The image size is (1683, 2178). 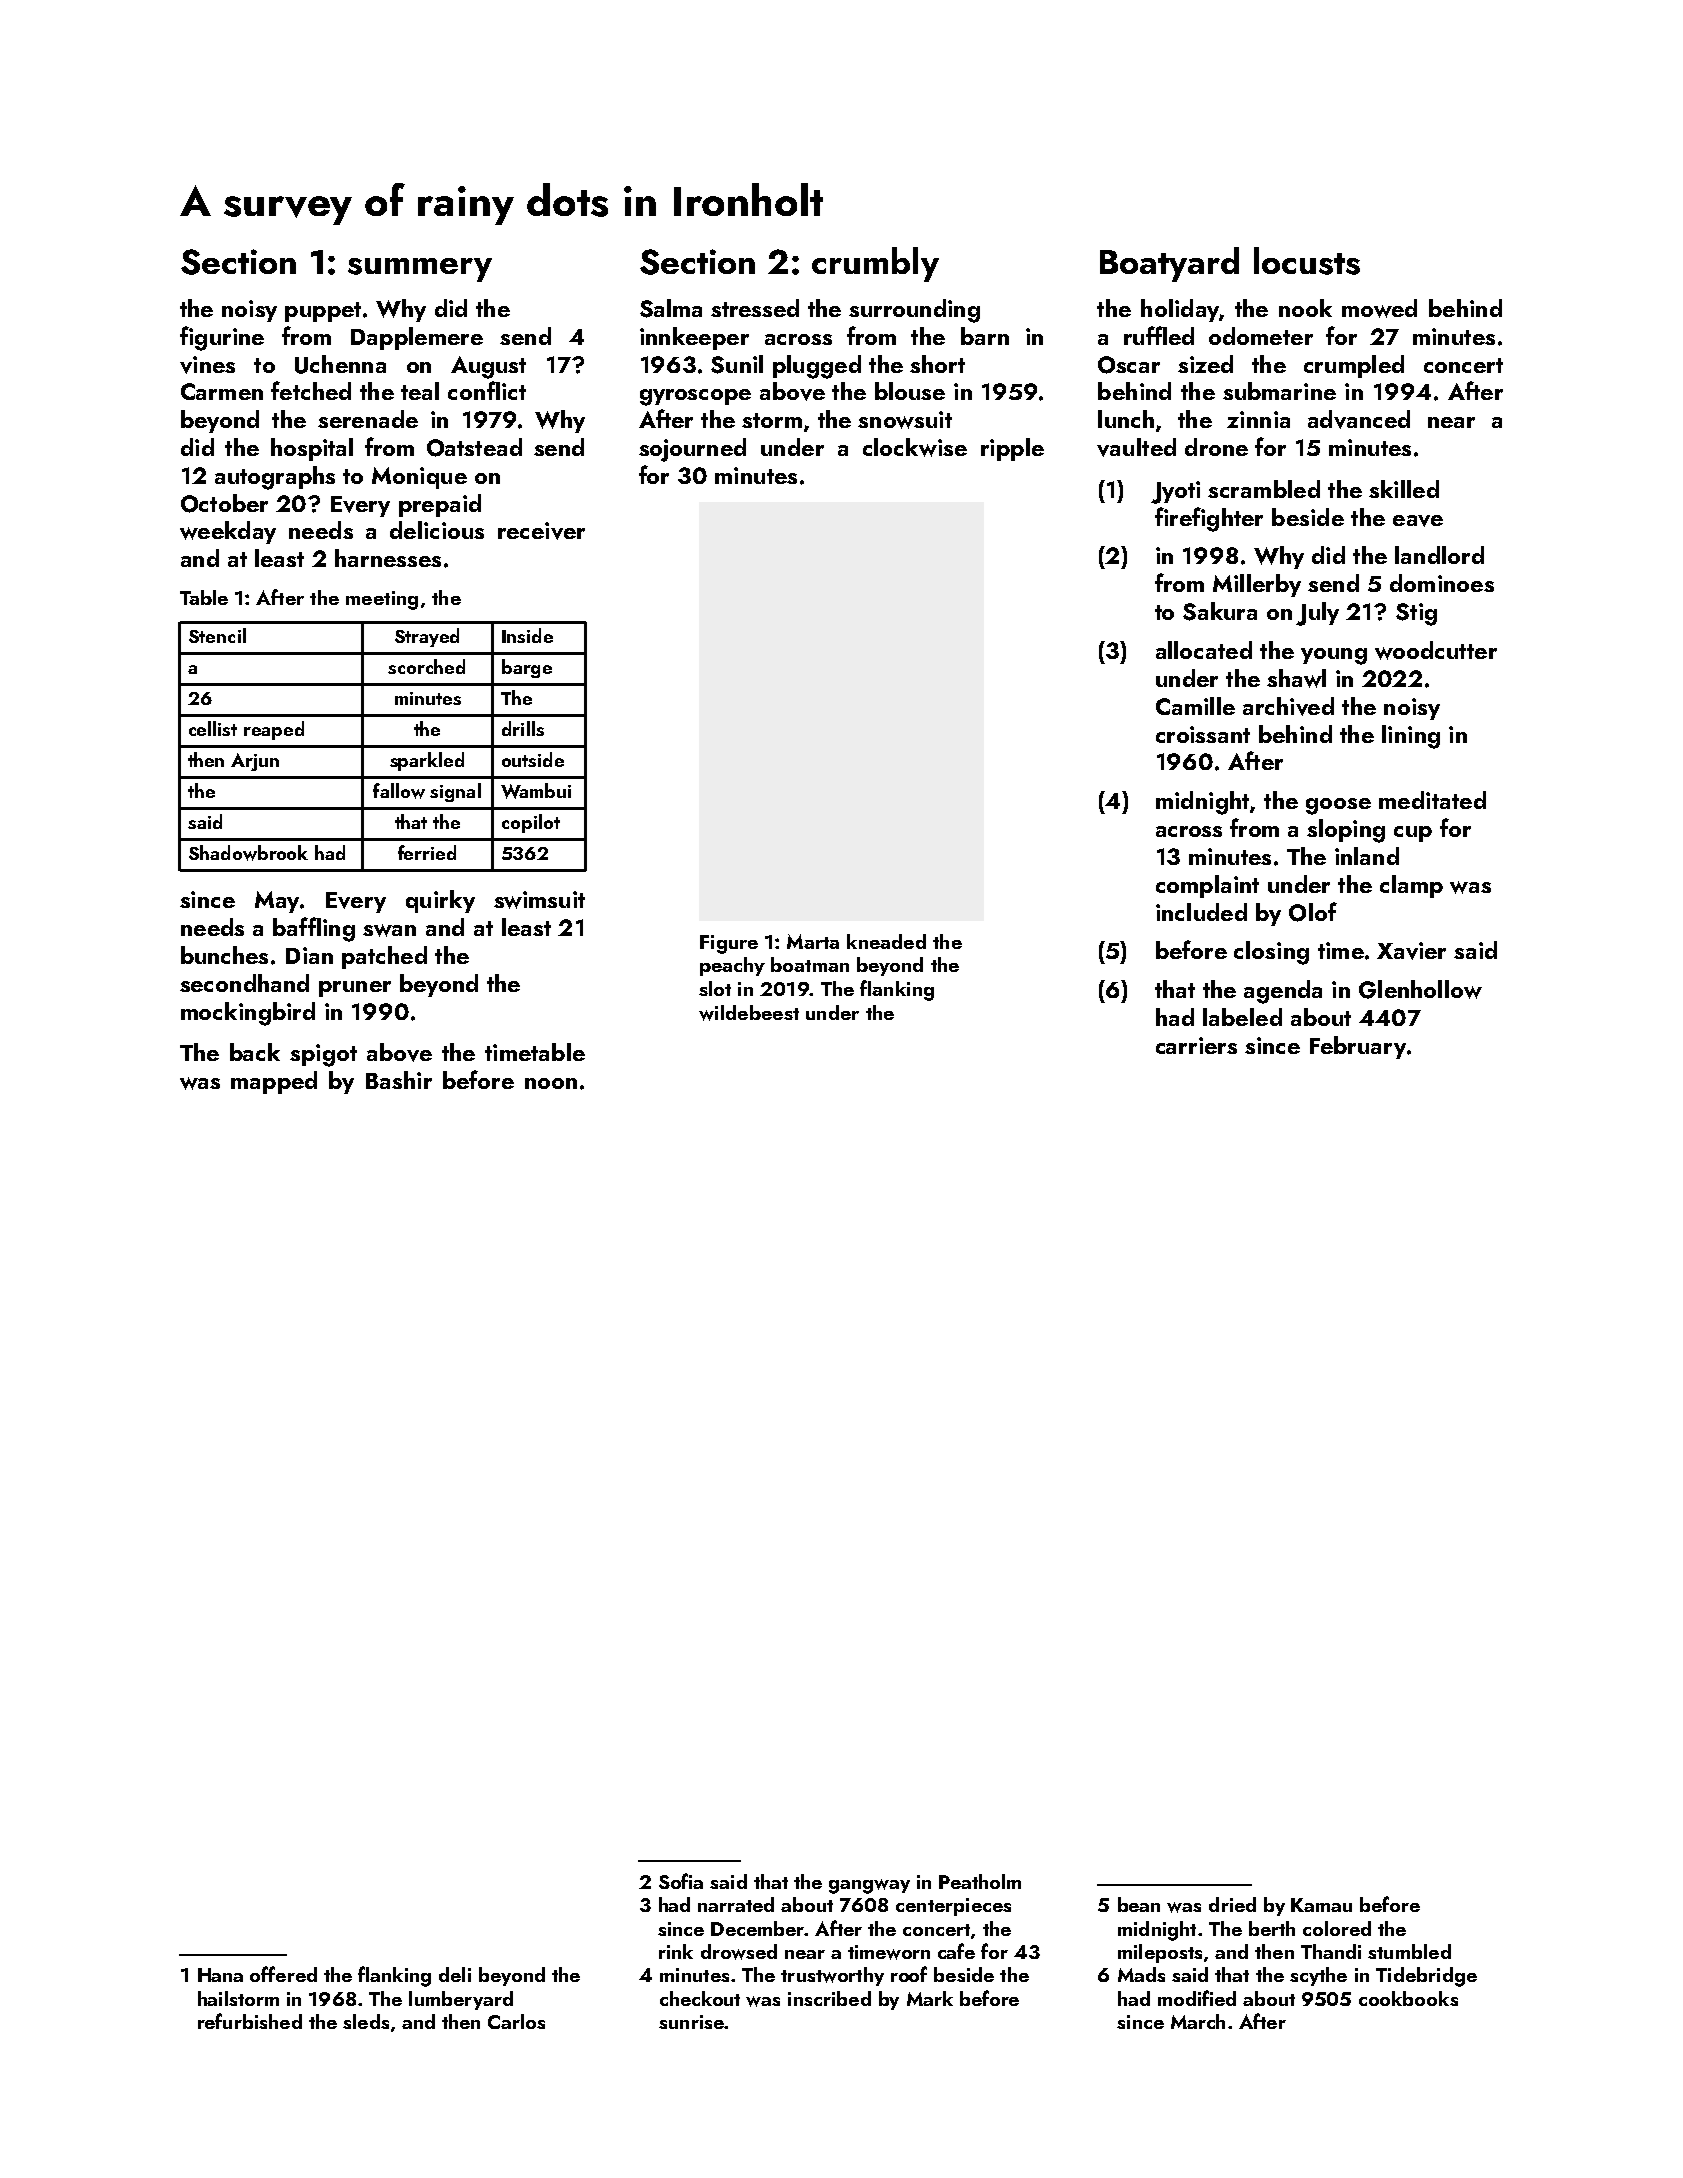 I want to click on summery, so click(x=420, y=270).
